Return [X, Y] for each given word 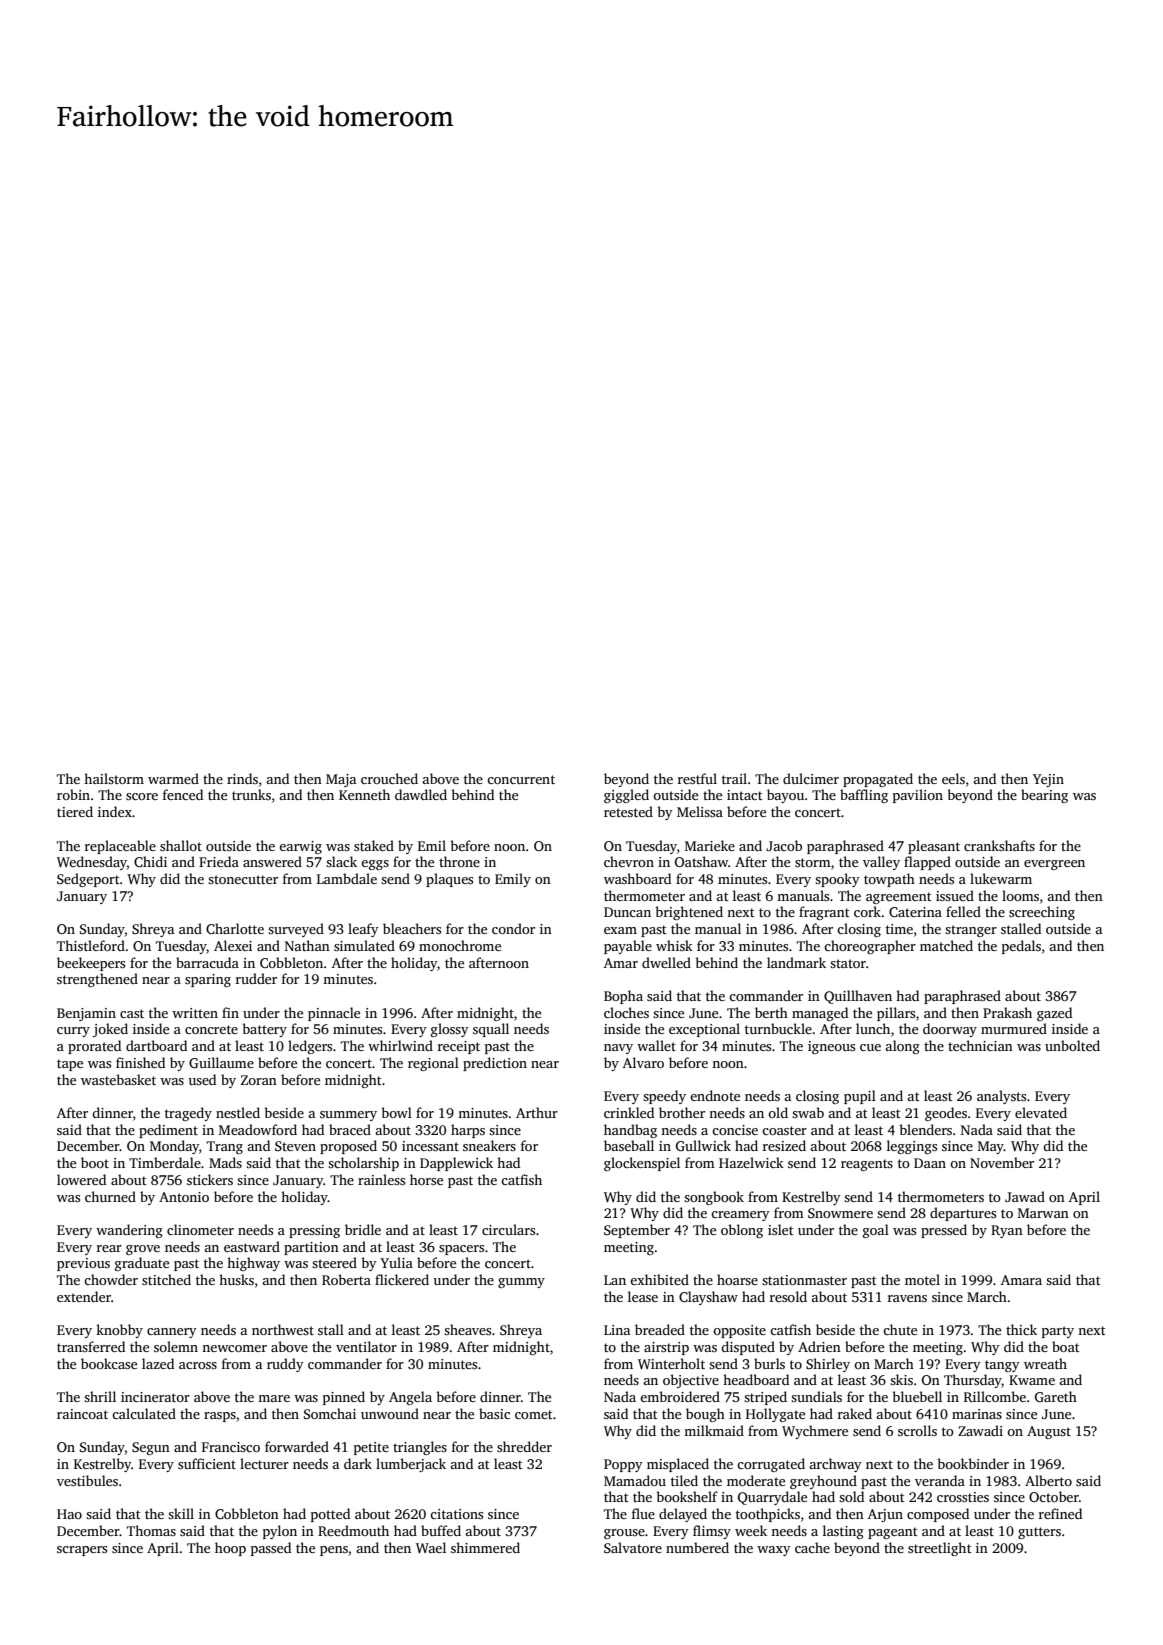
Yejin [1048, 780]
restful [697, 778]
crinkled [629, 1112]
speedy [664, 1097]
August [1049, 1432]
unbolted [1072, 1045]
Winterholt [671, 1363]
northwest [283, 1329]
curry [73, 1032]
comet [534, 1414]
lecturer [264, 1463]
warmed [173, 778]
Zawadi [980, 1430]
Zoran [259, 1080]
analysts [1001, 1097]
